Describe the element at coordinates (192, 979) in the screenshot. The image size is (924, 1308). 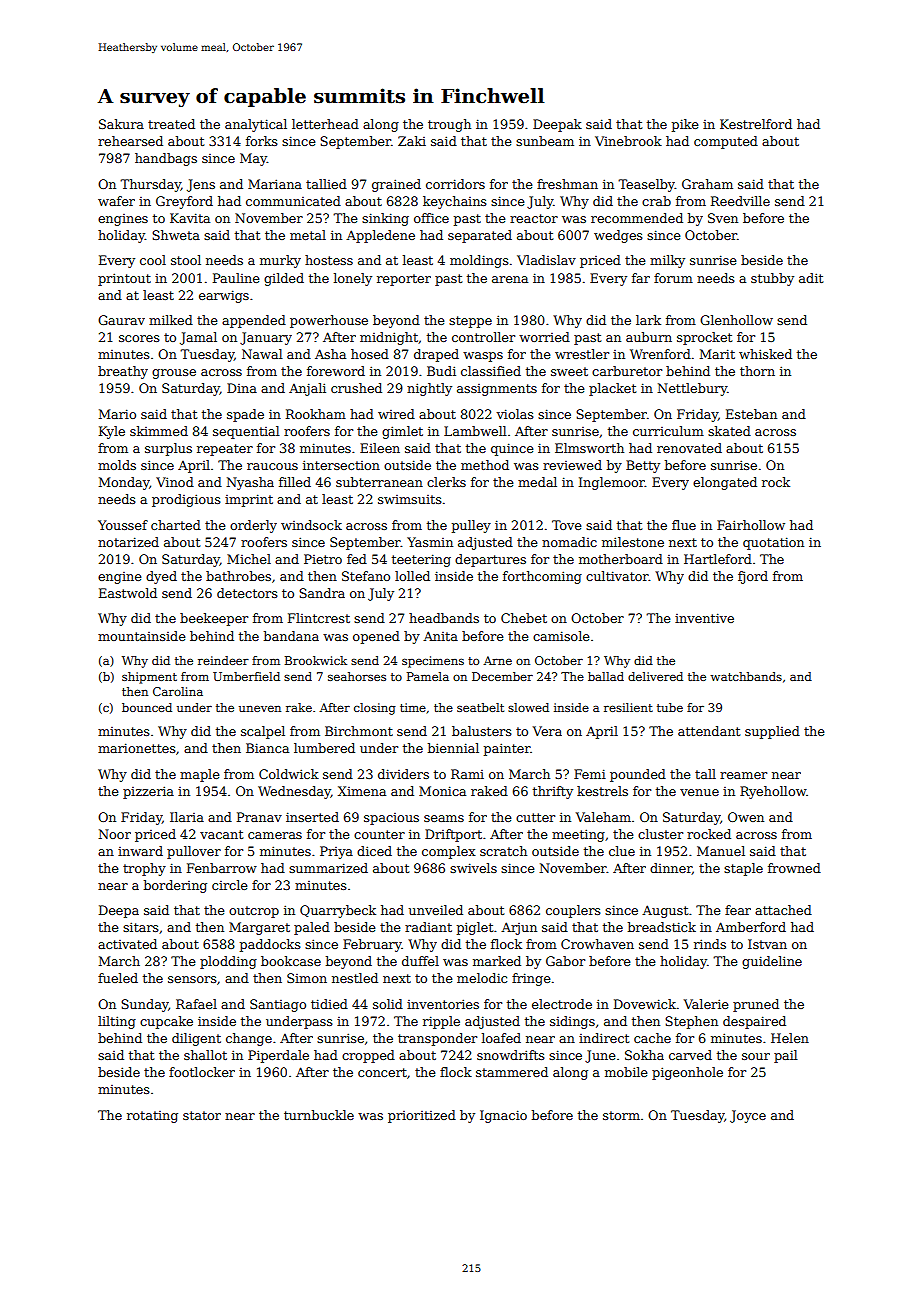
I see `sensors` at that location.
